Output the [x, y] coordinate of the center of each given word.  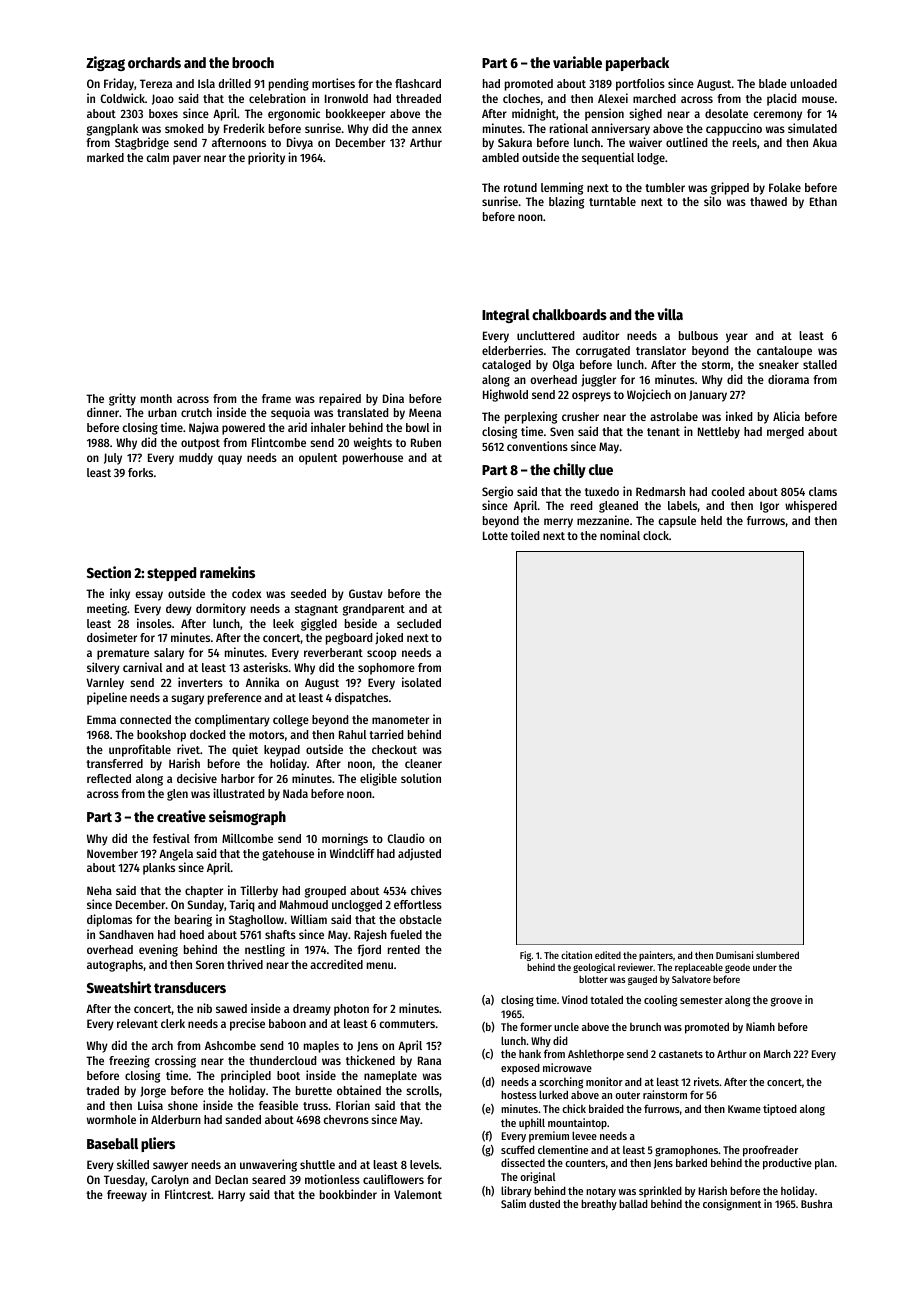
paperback [637, 64]
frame [276, 398]
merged [785, 433]
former [536, 1026]
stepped [171, 574]
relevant [137, 1023]
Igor [769, 507]
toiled [525, 535]
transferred [114, 763]
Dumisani [734, 955]
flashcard [418, 83]
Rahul [353, 734]
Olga [563, 366]
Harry [231, 1196]
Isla [206, 83]
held [711, 520]
